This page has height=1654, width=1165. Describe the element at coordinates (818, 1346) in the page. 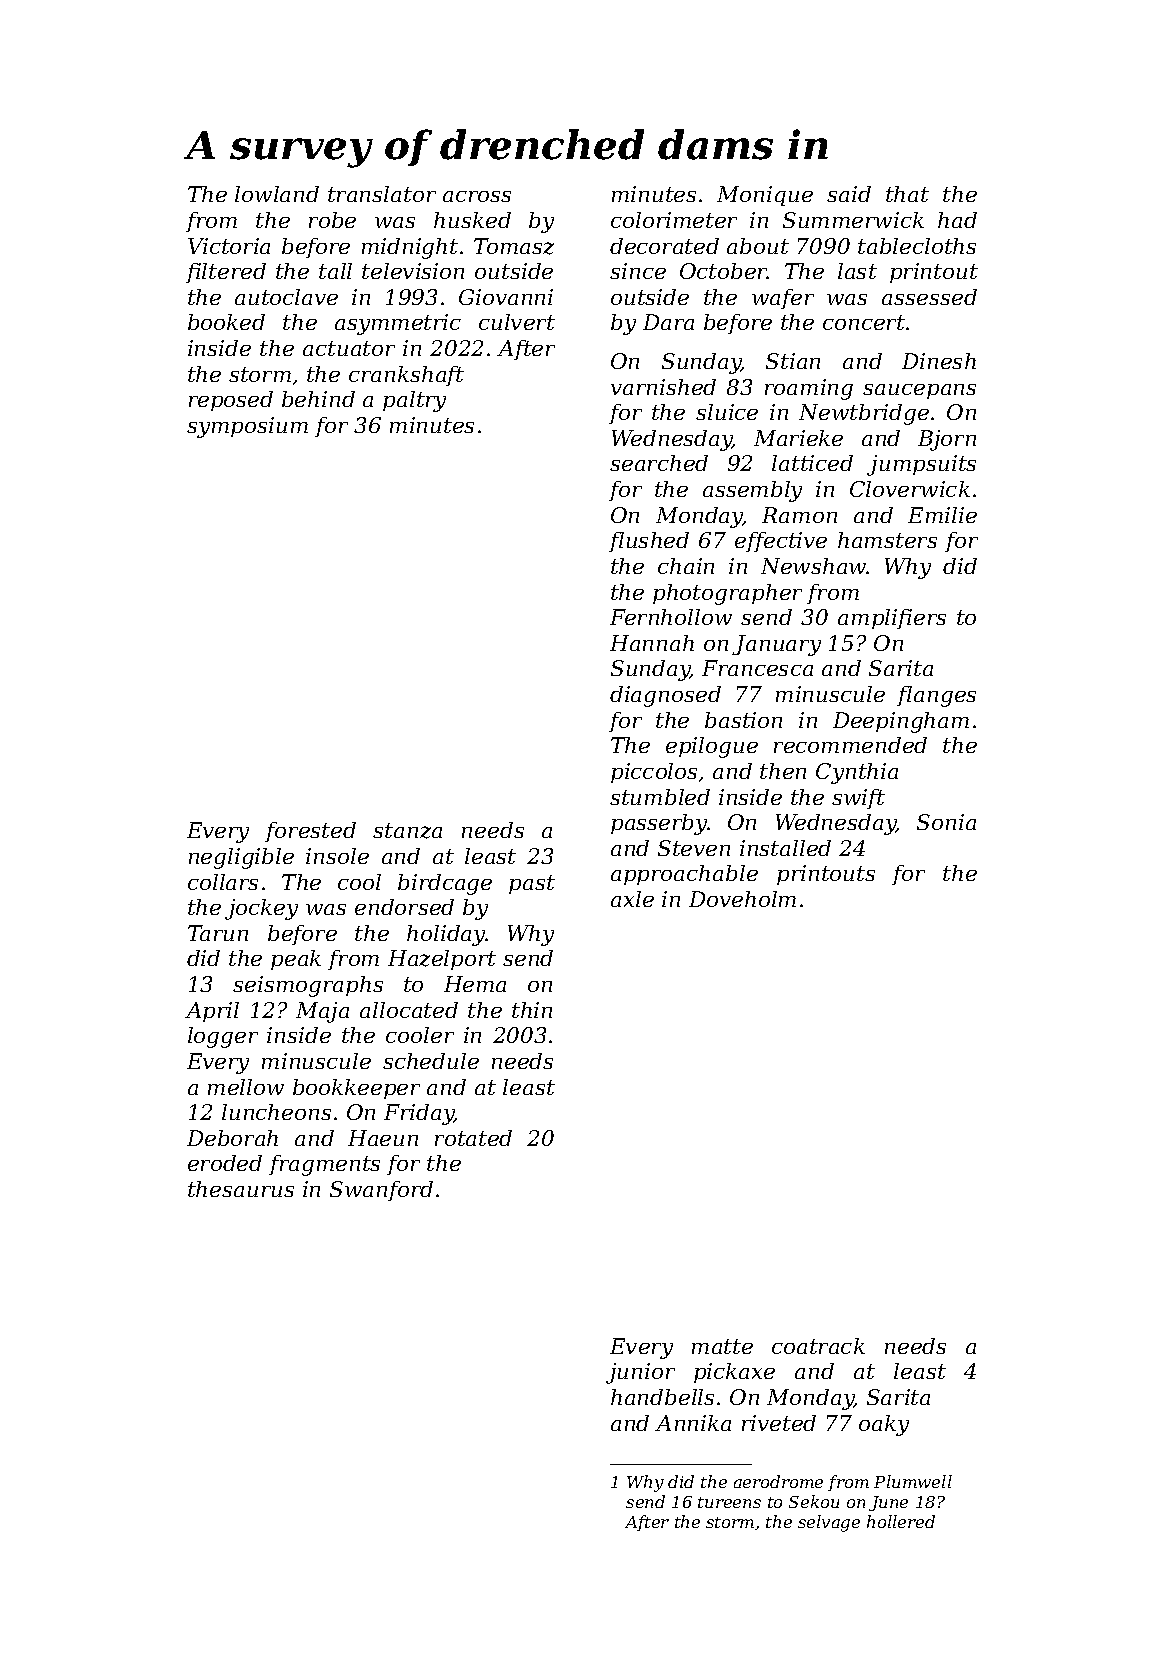

I see `coatrack` at that location.
